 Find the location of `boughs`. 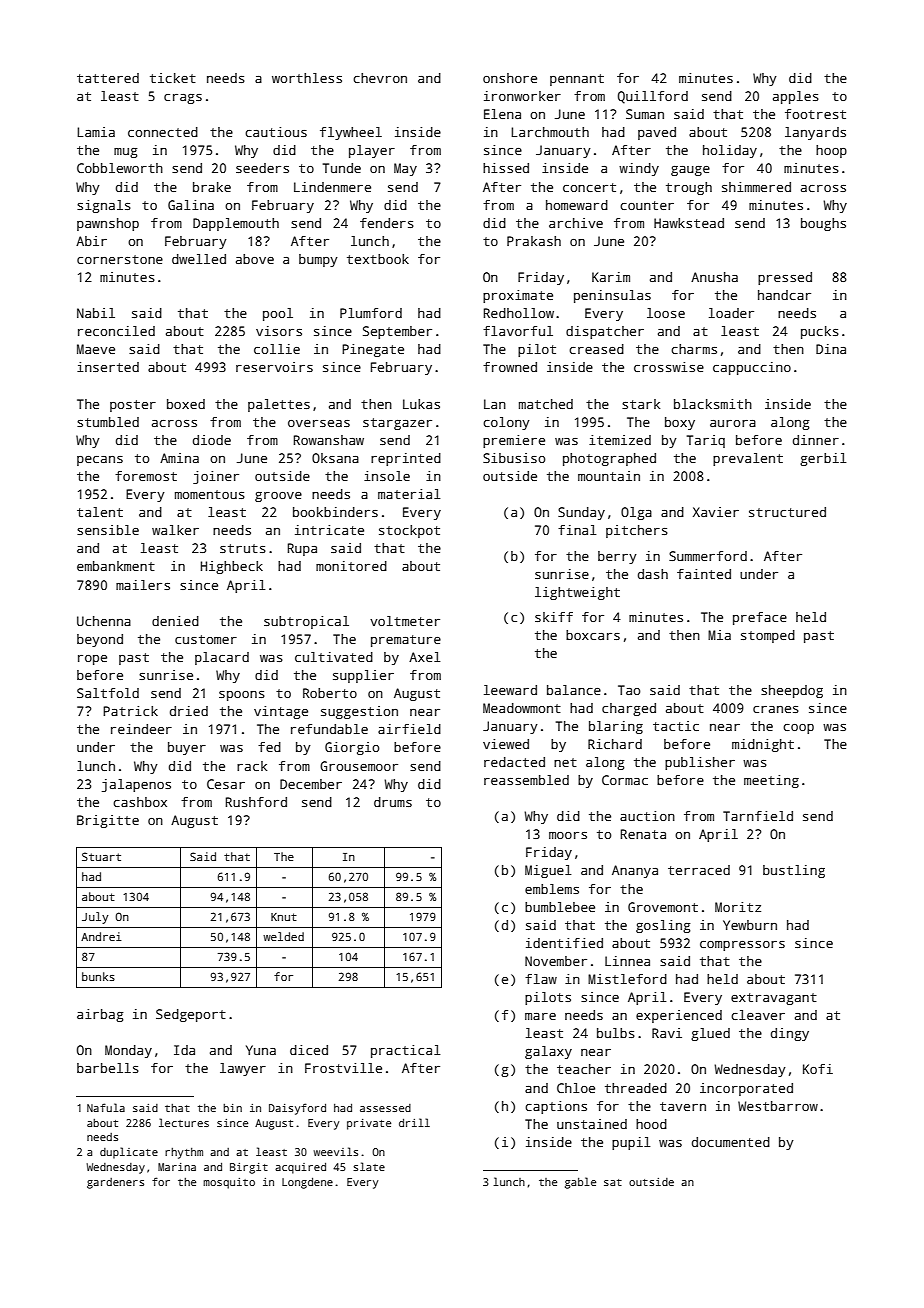

boughs is located at coordinates (823, 224).
